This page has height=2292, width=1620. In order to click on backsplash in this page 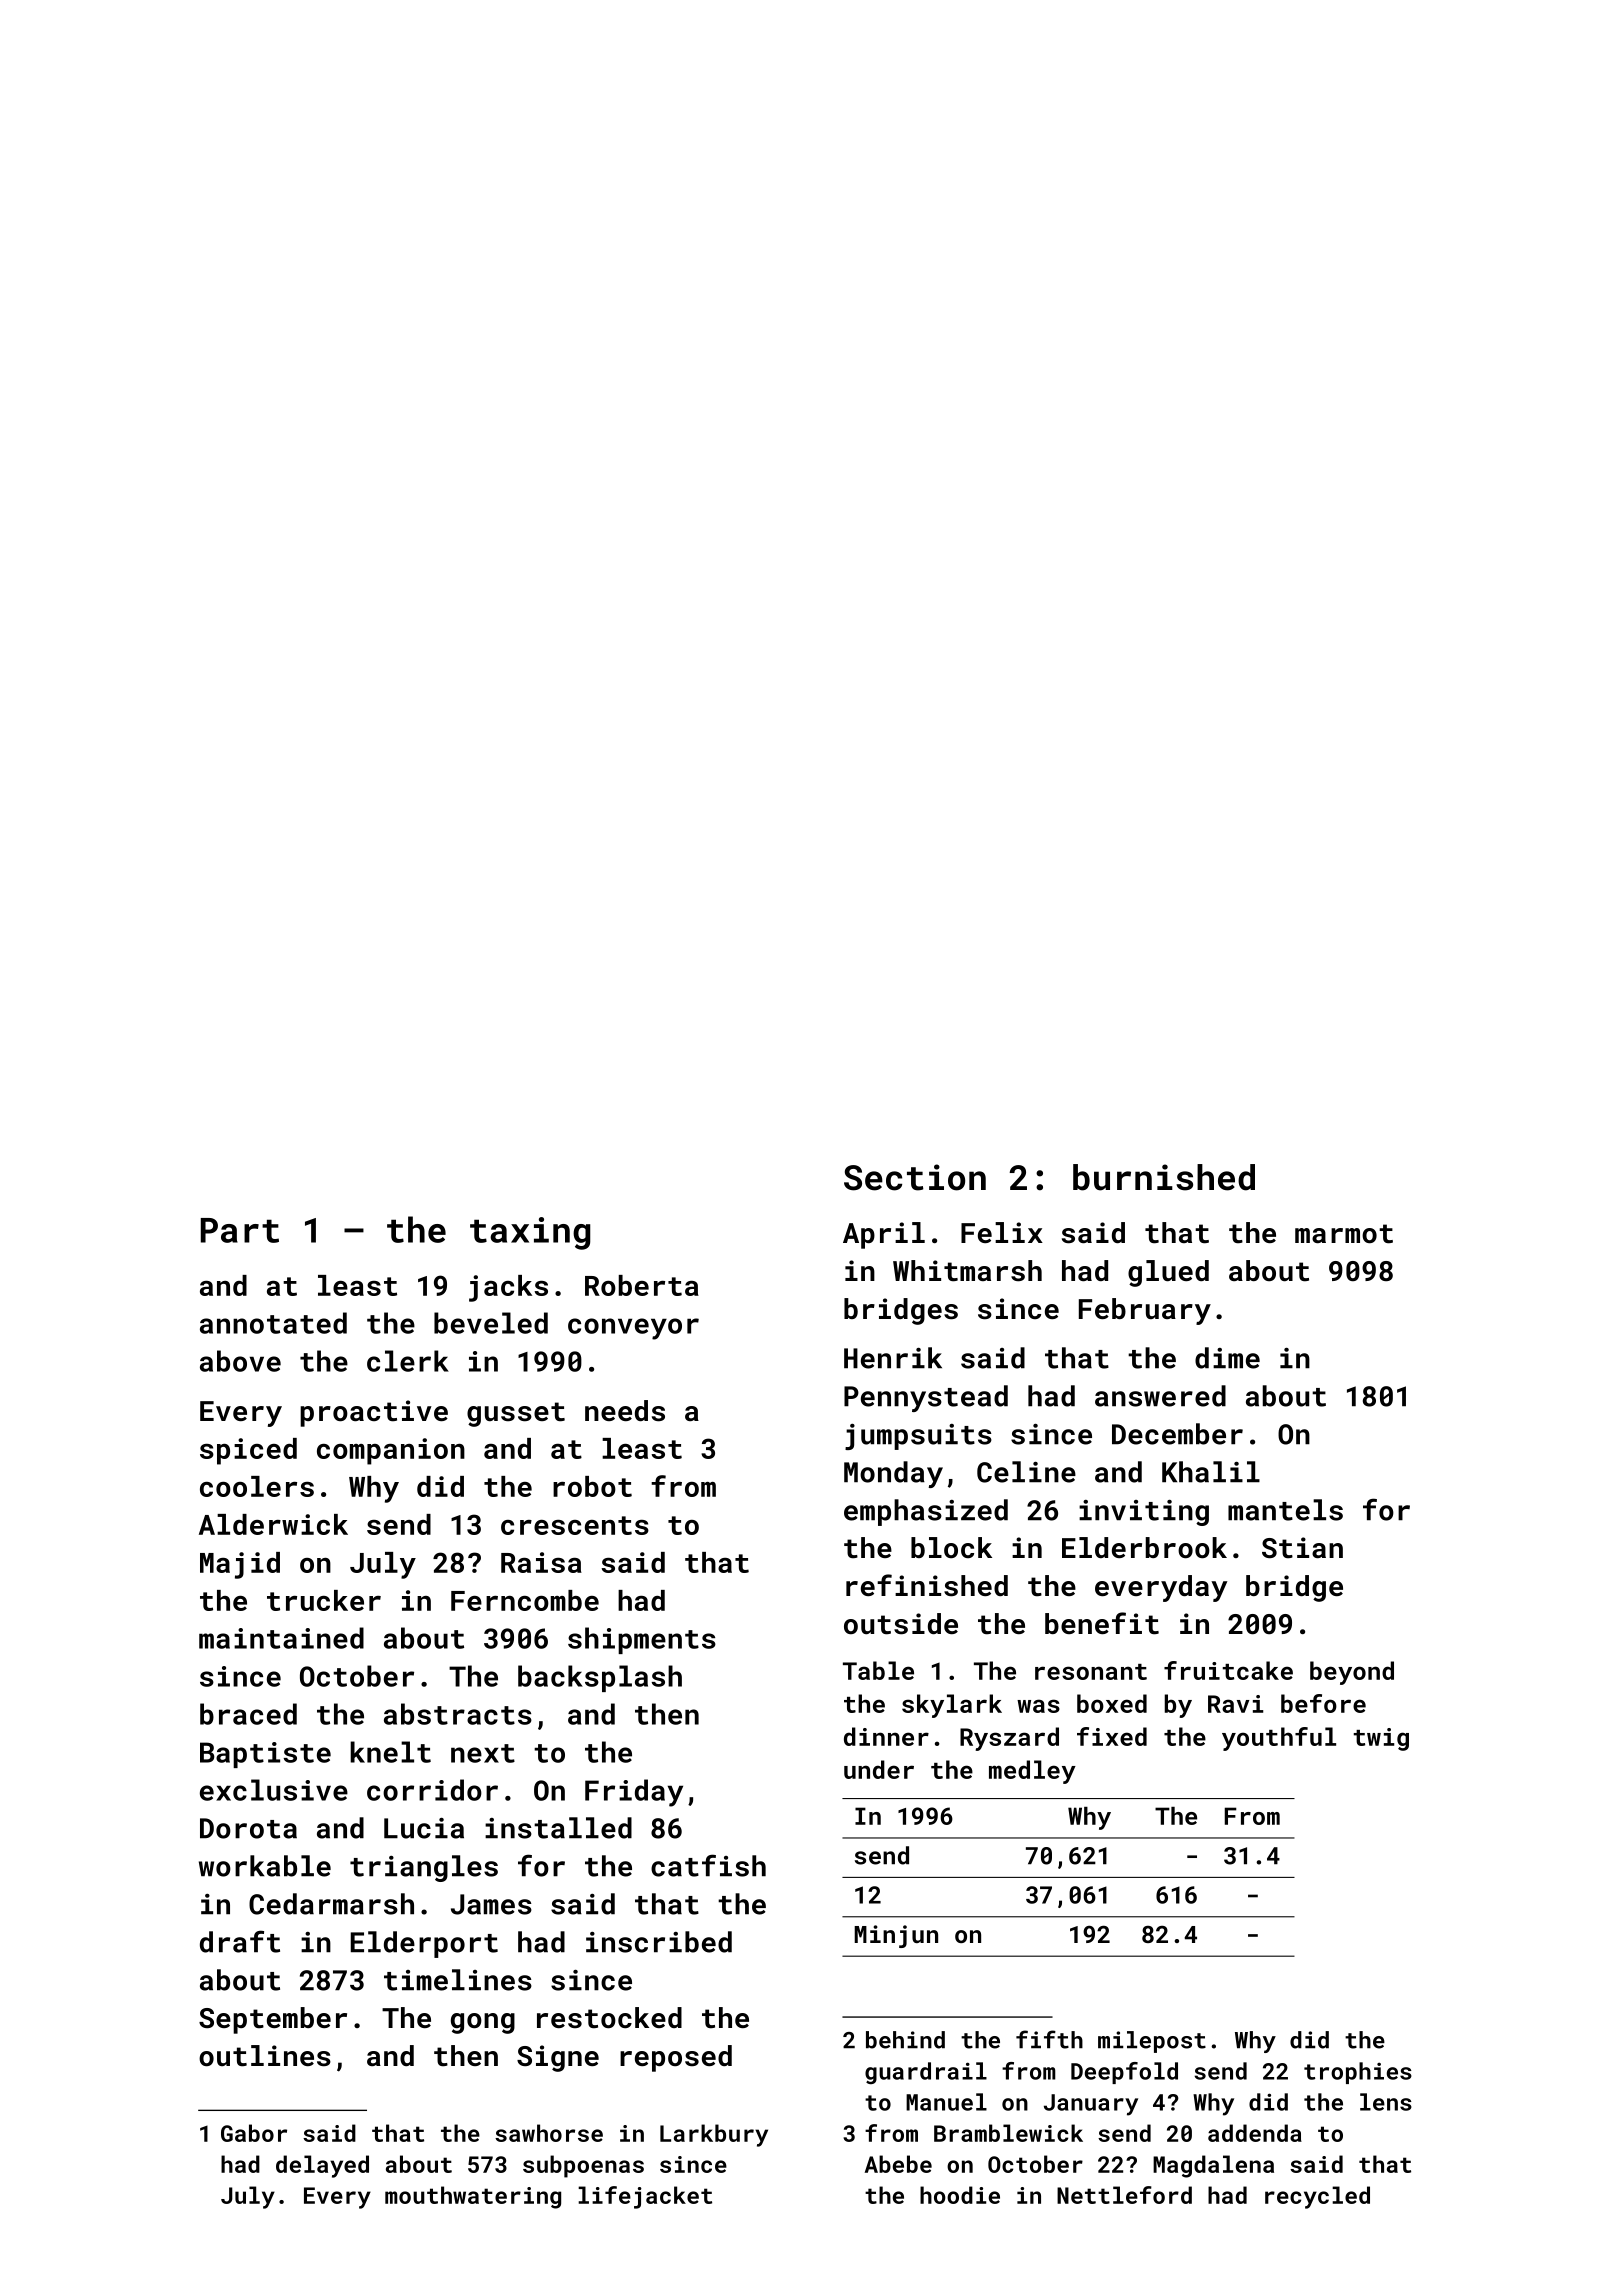, I will do `click(600, 1678)`.
